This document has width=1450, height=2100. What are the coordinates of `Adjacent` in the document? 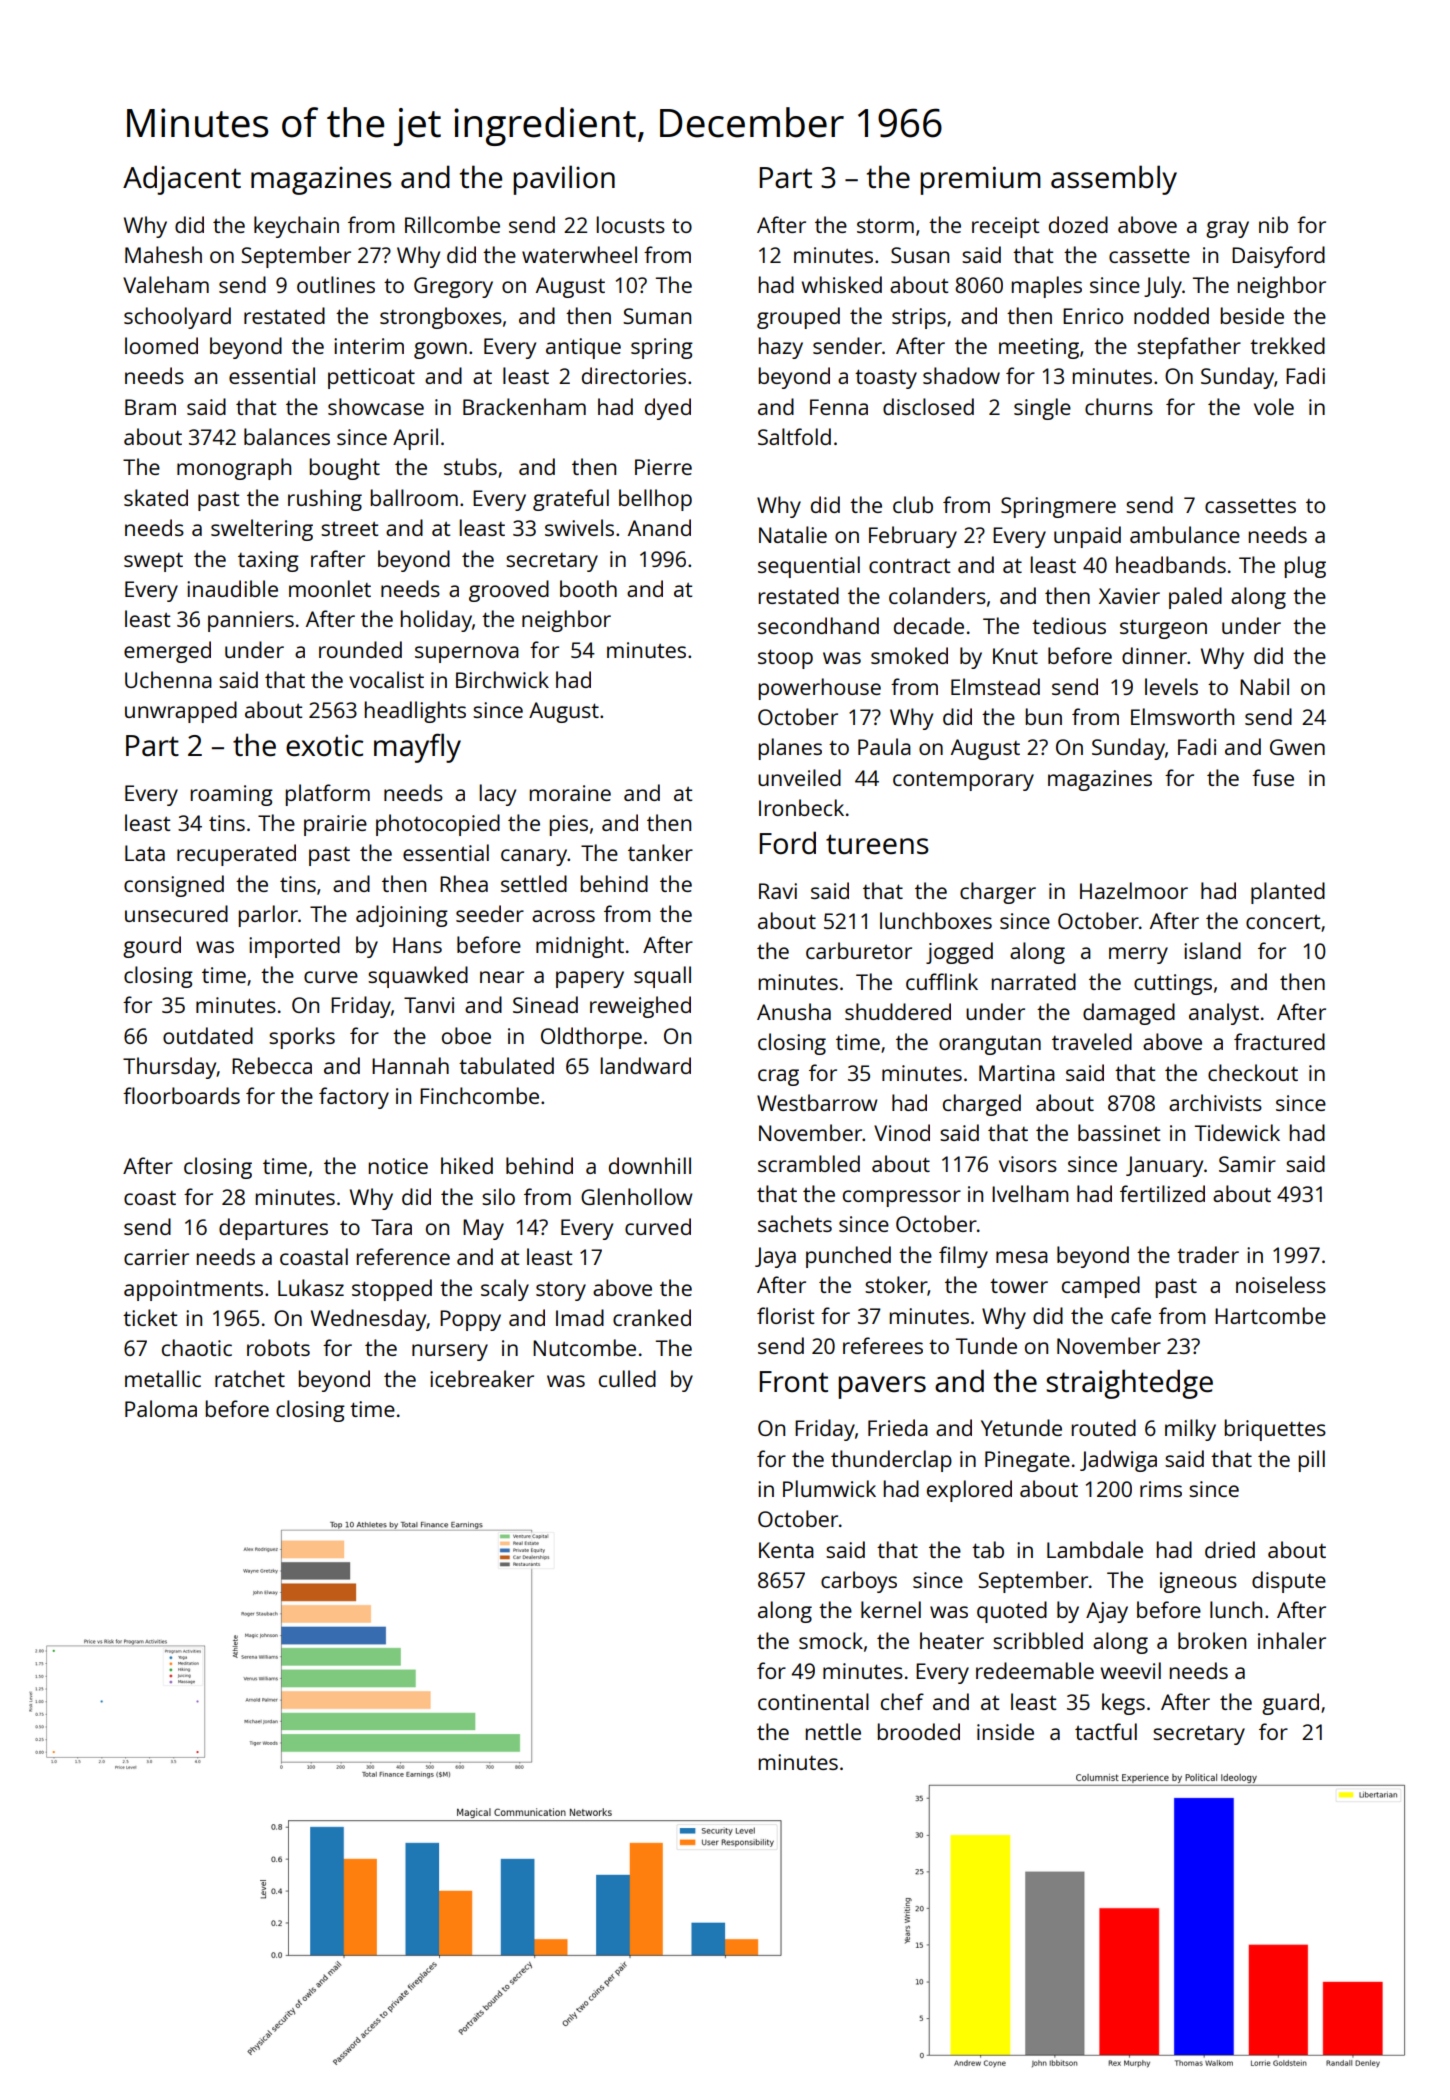 It's located at (182, 180).
